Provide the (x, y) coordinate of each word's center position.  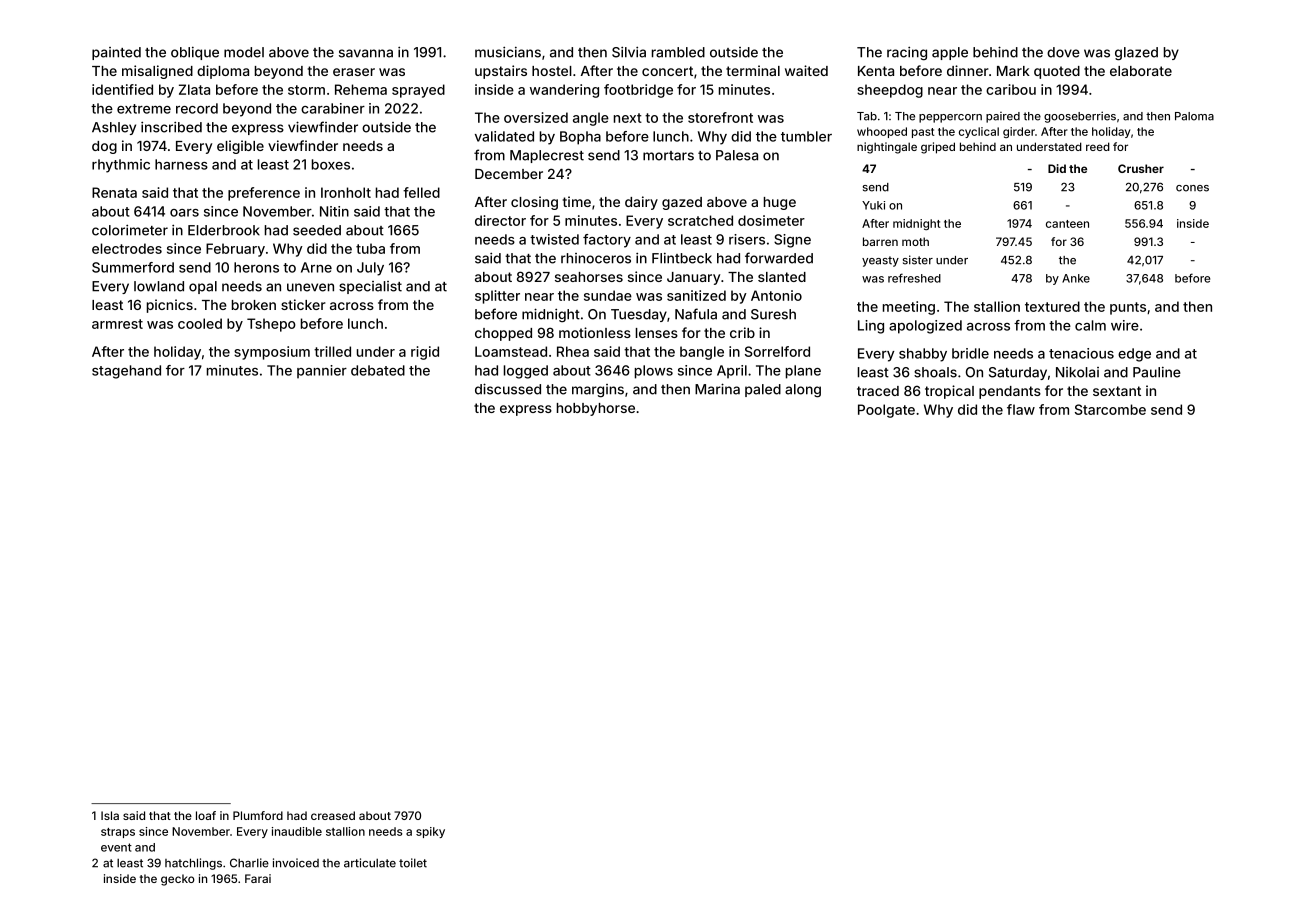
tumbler (806, 136)
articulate (370, 863)
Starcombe (1110, 409)
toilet (413, 863)
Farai (258, 878)
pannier (322, 372)
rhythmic (121, 166)
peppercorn (950, 118)
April (732, 372)
